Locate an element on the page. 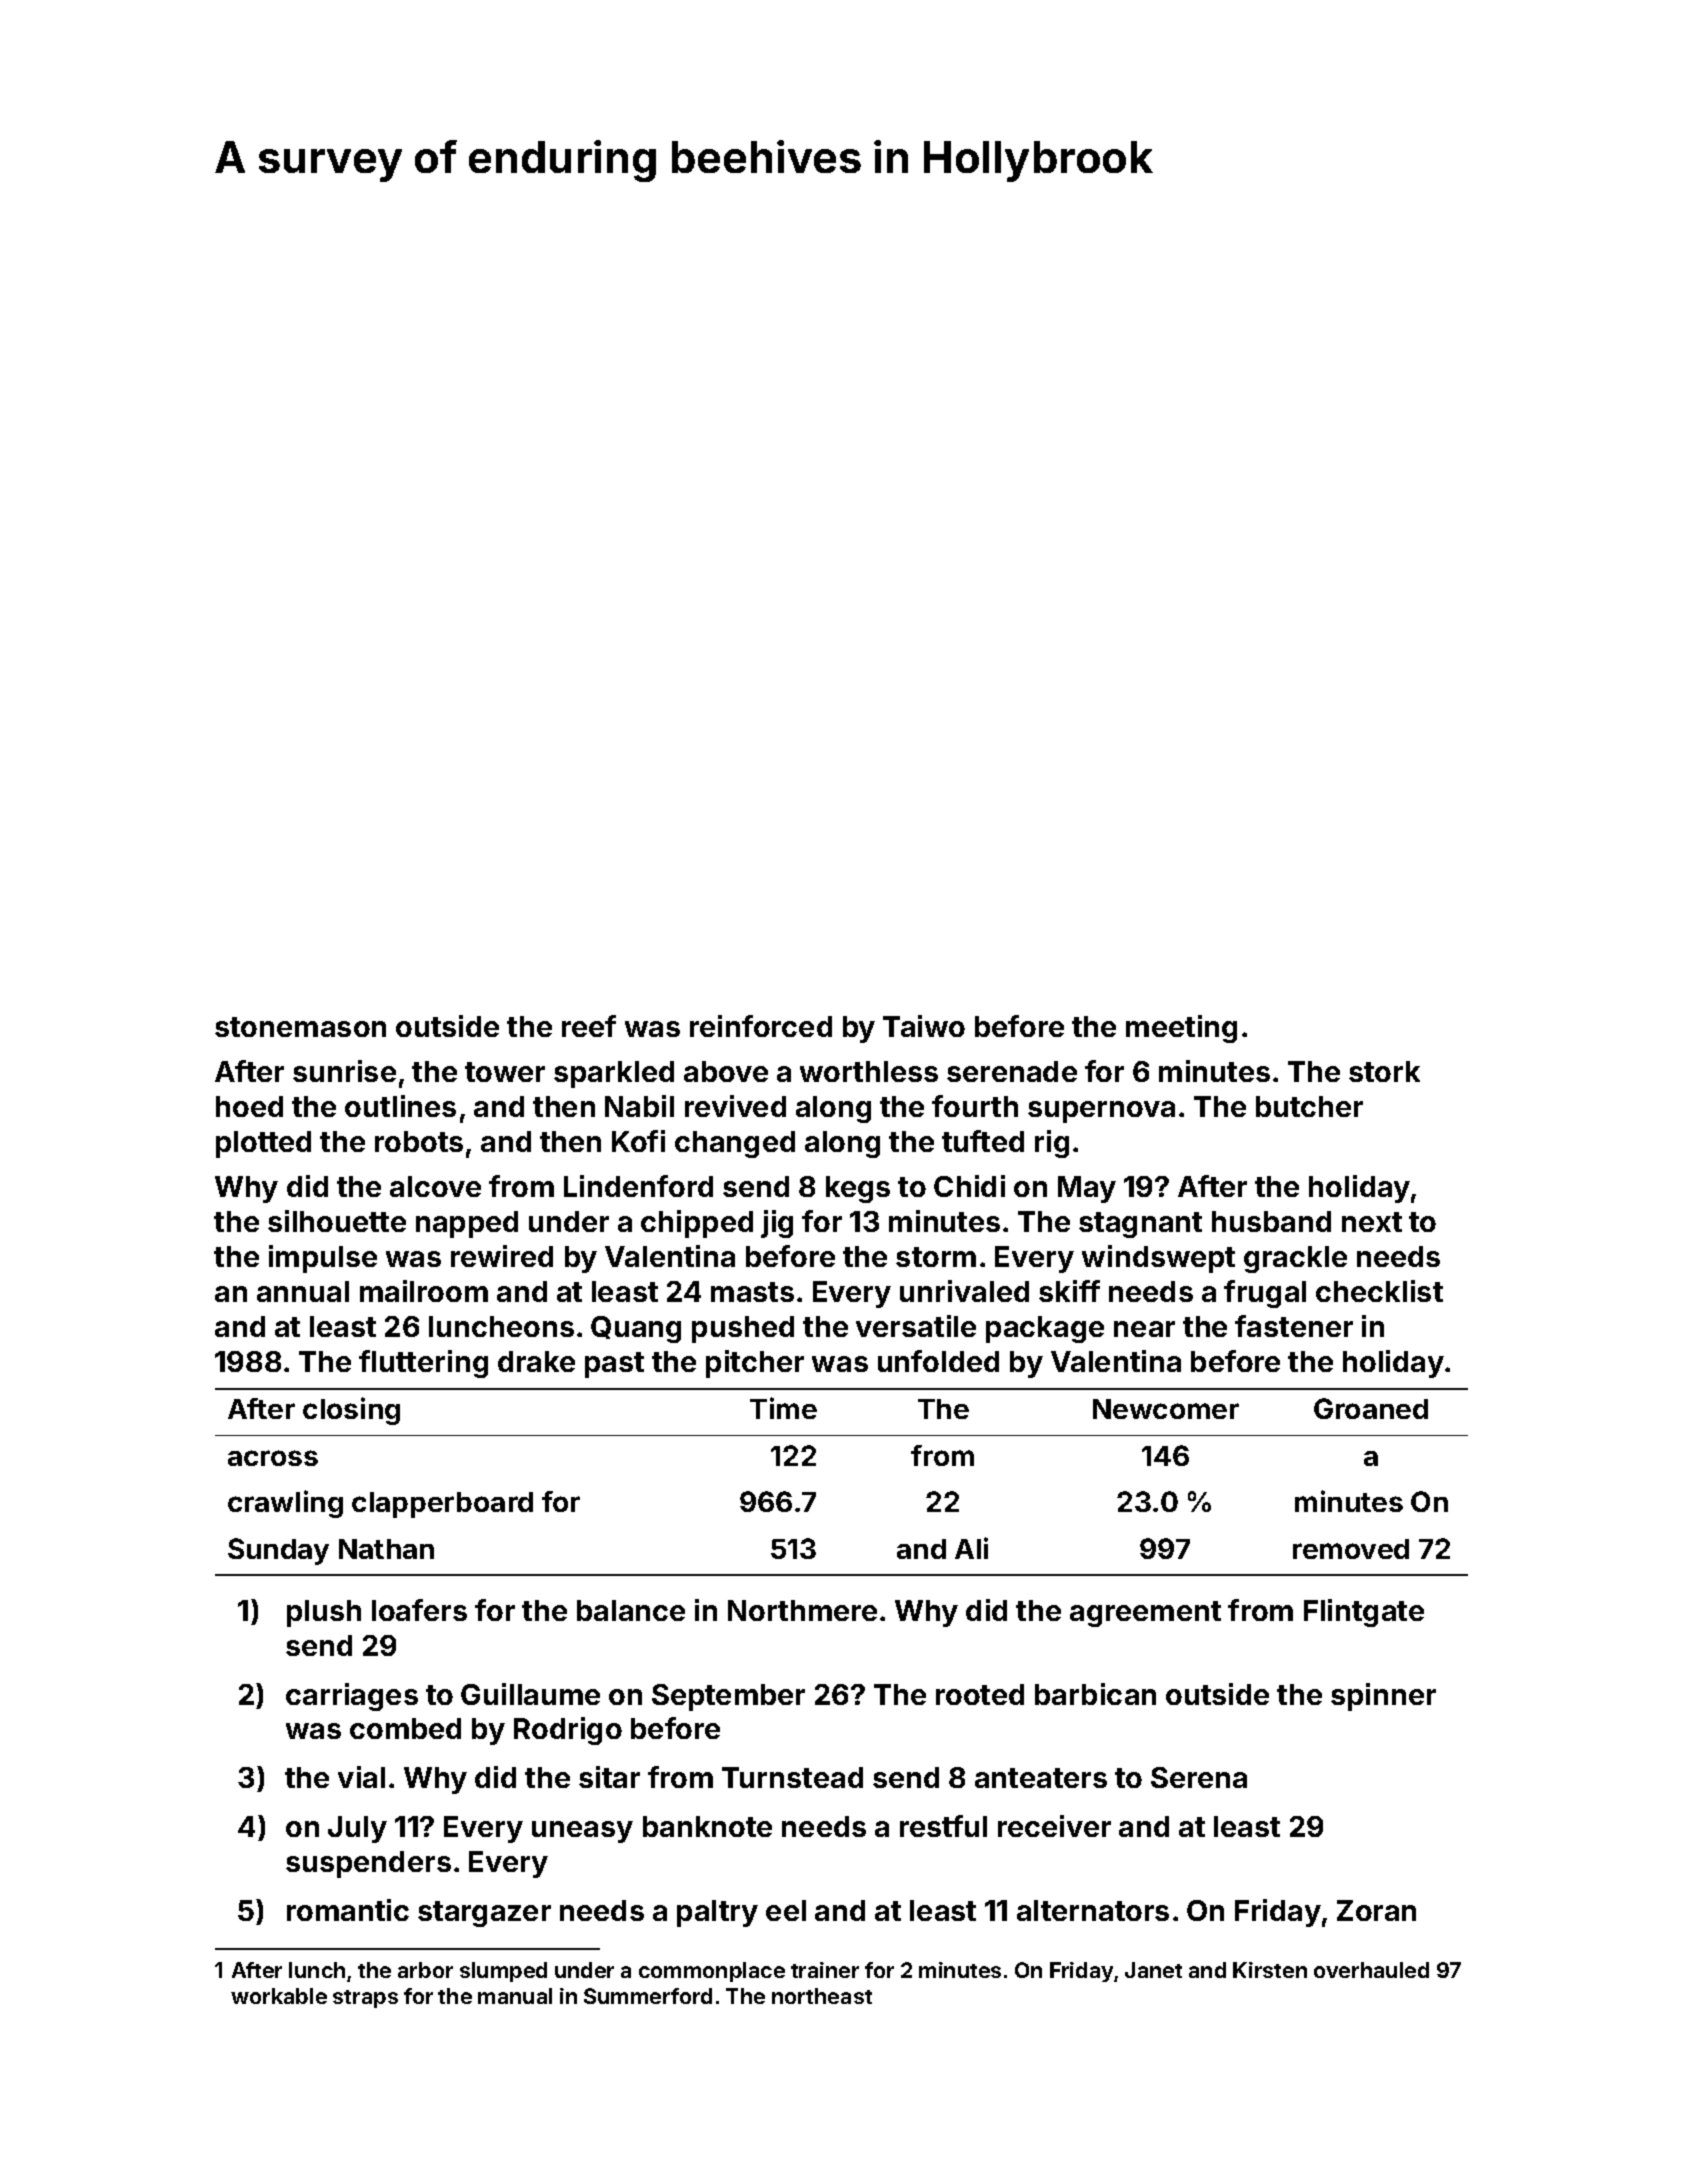 This image has height=2178, width=1683. stonemason is located at coordinates (300, 1027).
